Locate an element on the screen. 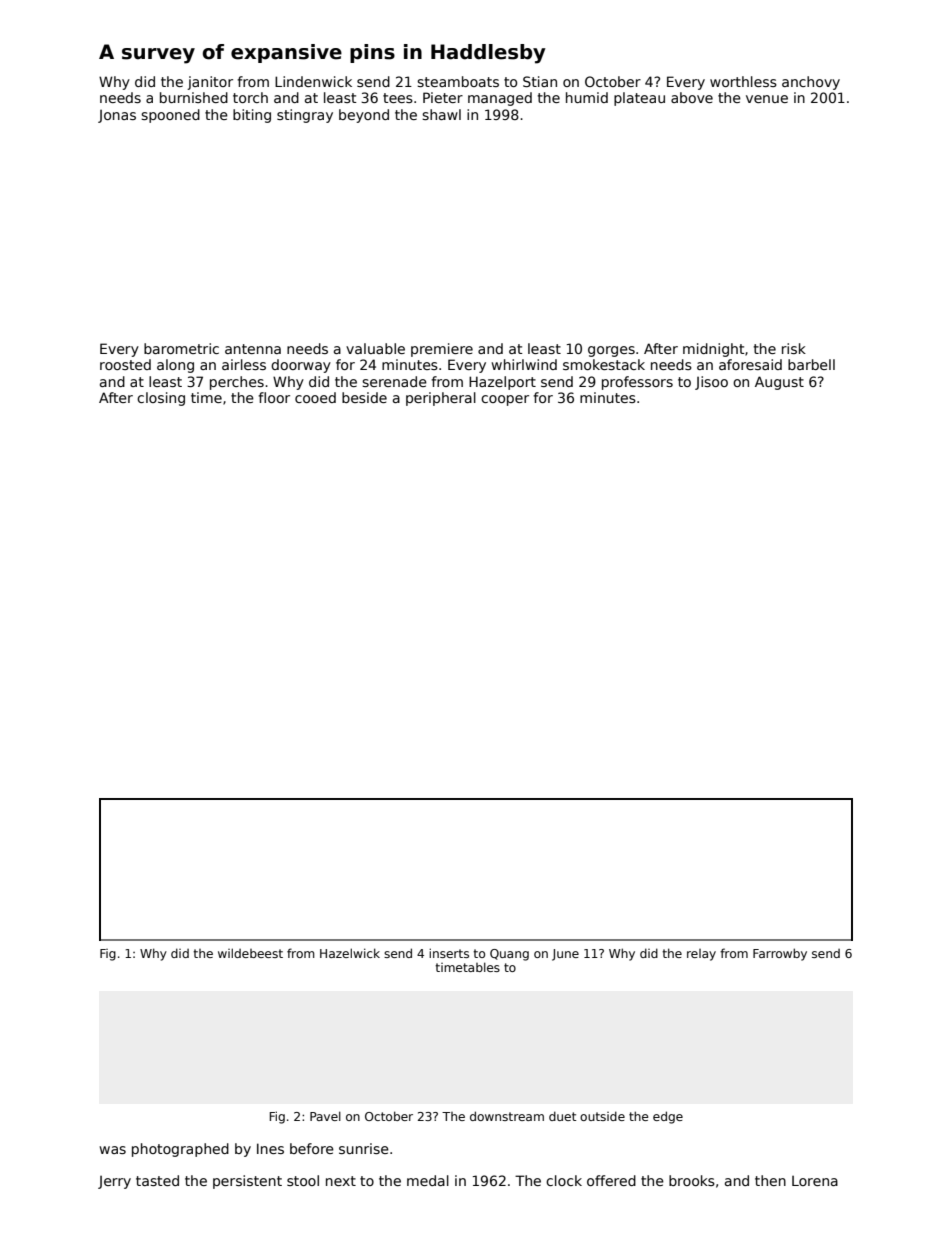 This screenshot has height=1233, width=952. managed is located at coordinates (500, 99).
